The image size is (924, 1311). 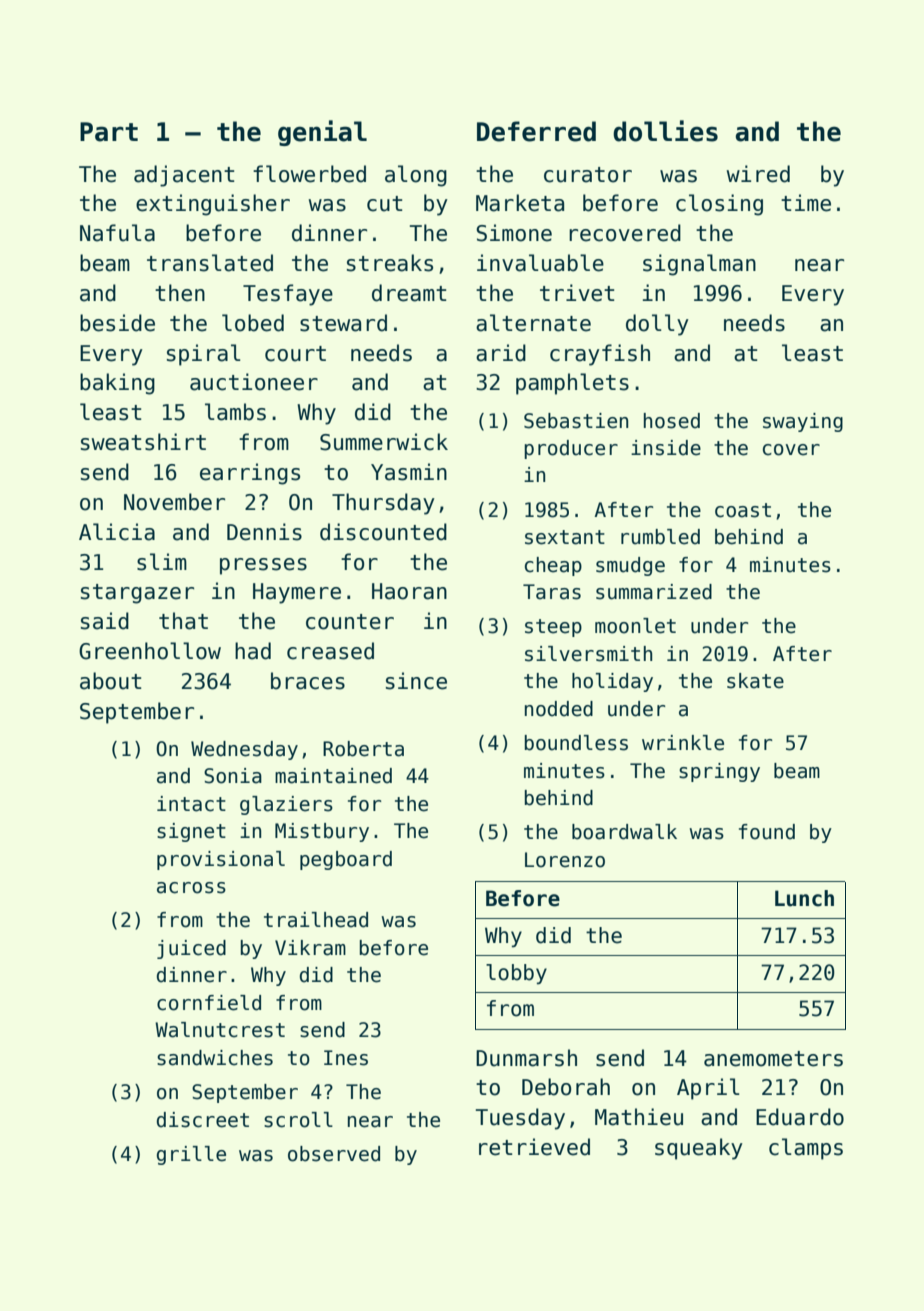 What do you see at coordinates (800, 1117) in the screenshot?
I see `Eduardo` at bounding box center [800, 1117].
